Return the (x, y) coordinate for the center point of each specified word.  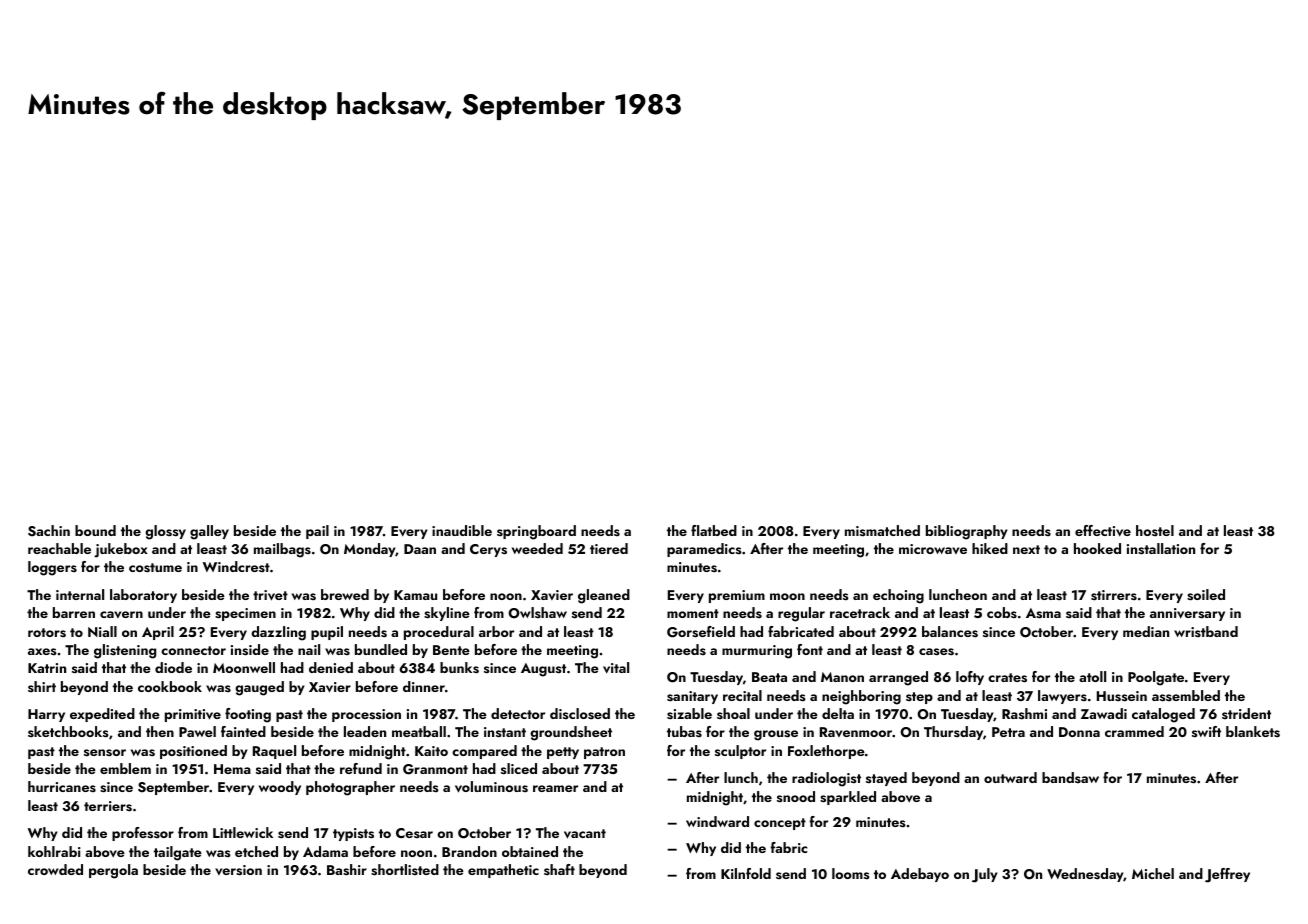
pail (317, 532)
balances (950, 632)
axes (42, 651)
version (238, 870)
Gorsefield (701, 632)
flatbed (714, 530)
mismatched (882, 530)
